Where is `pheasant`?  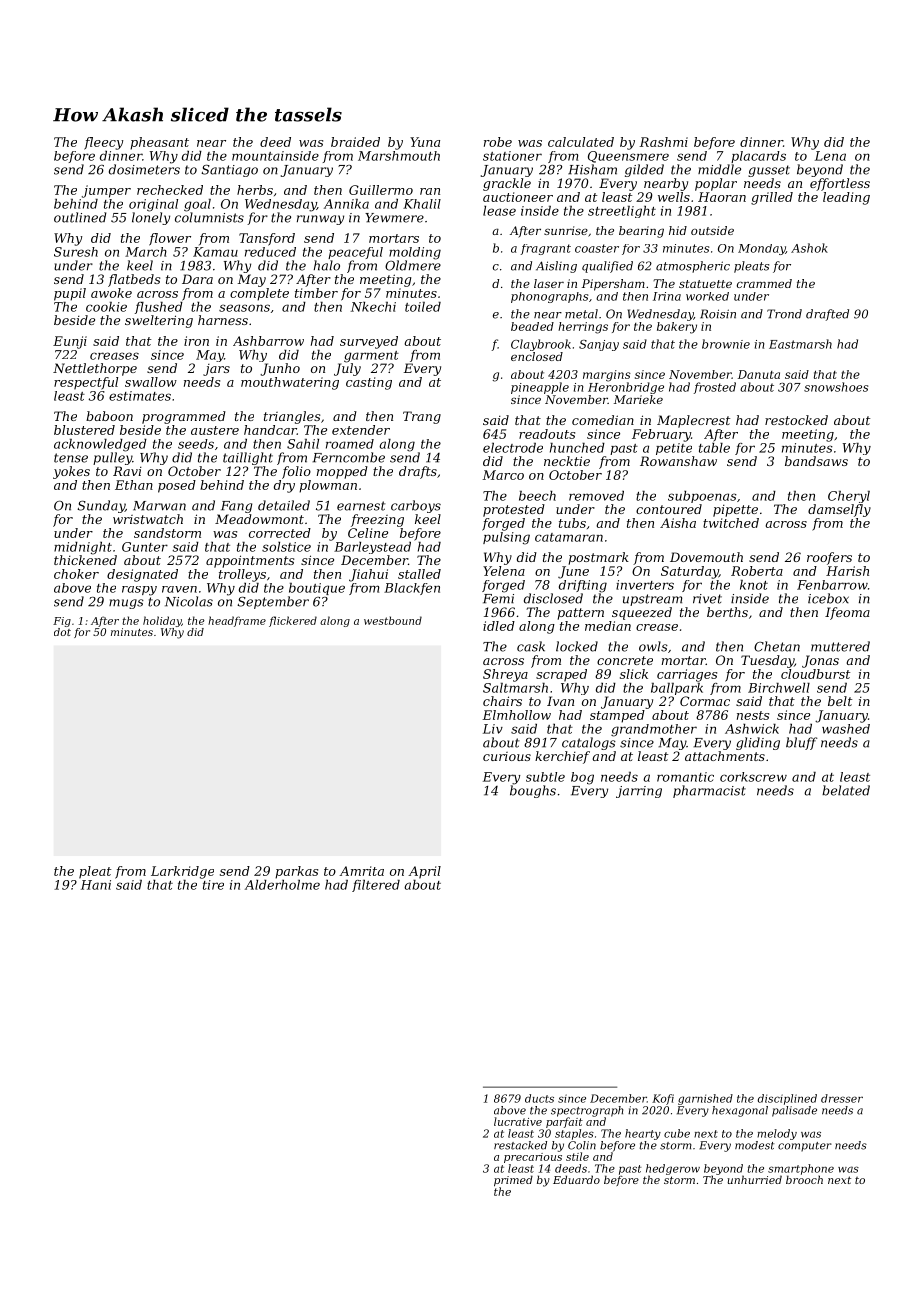 pheasant is located at coordinates (159, 143).
